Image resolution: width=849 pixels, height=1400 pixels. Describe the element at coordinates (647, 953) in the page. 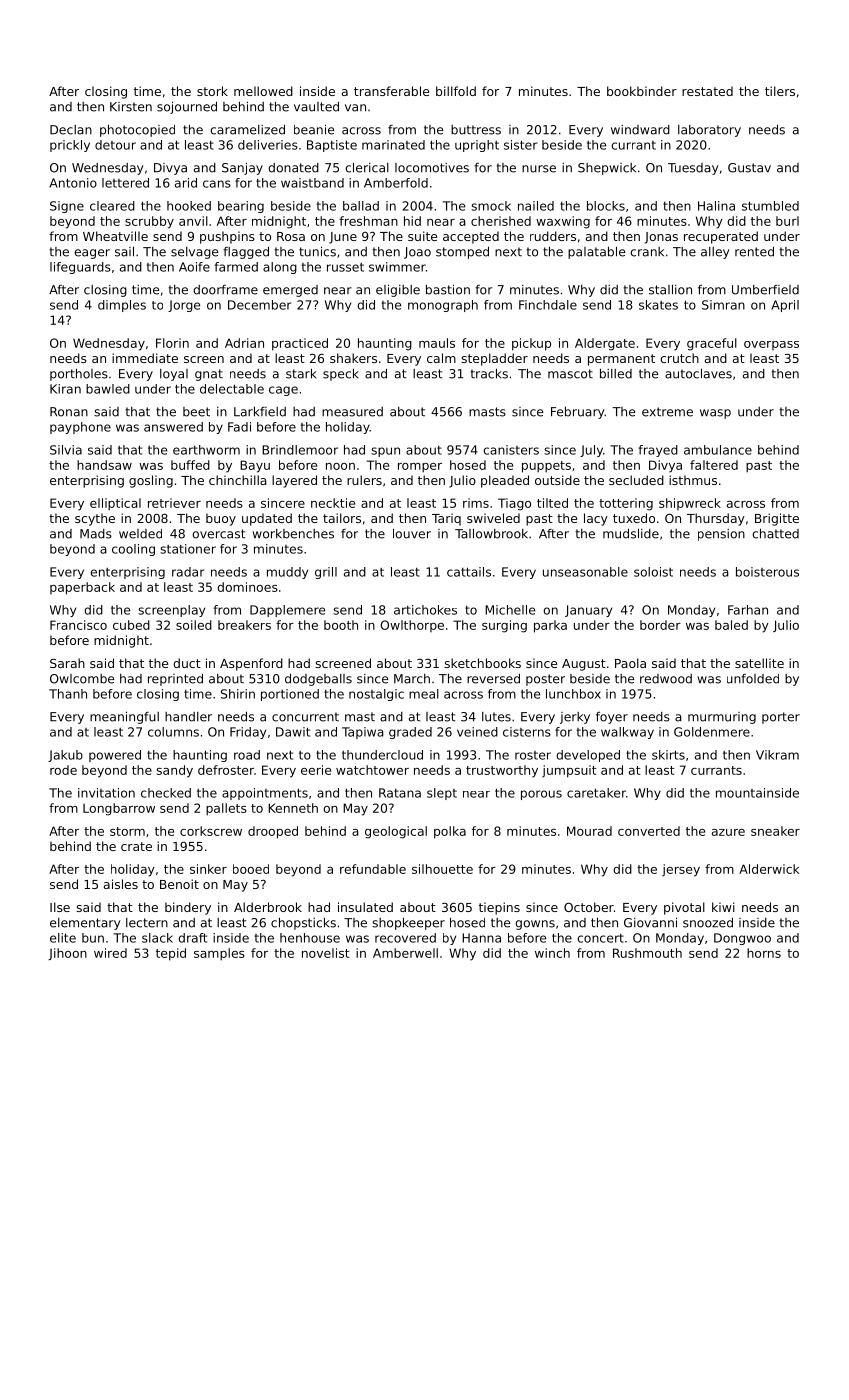

I see `Rushmouth` at that location.
